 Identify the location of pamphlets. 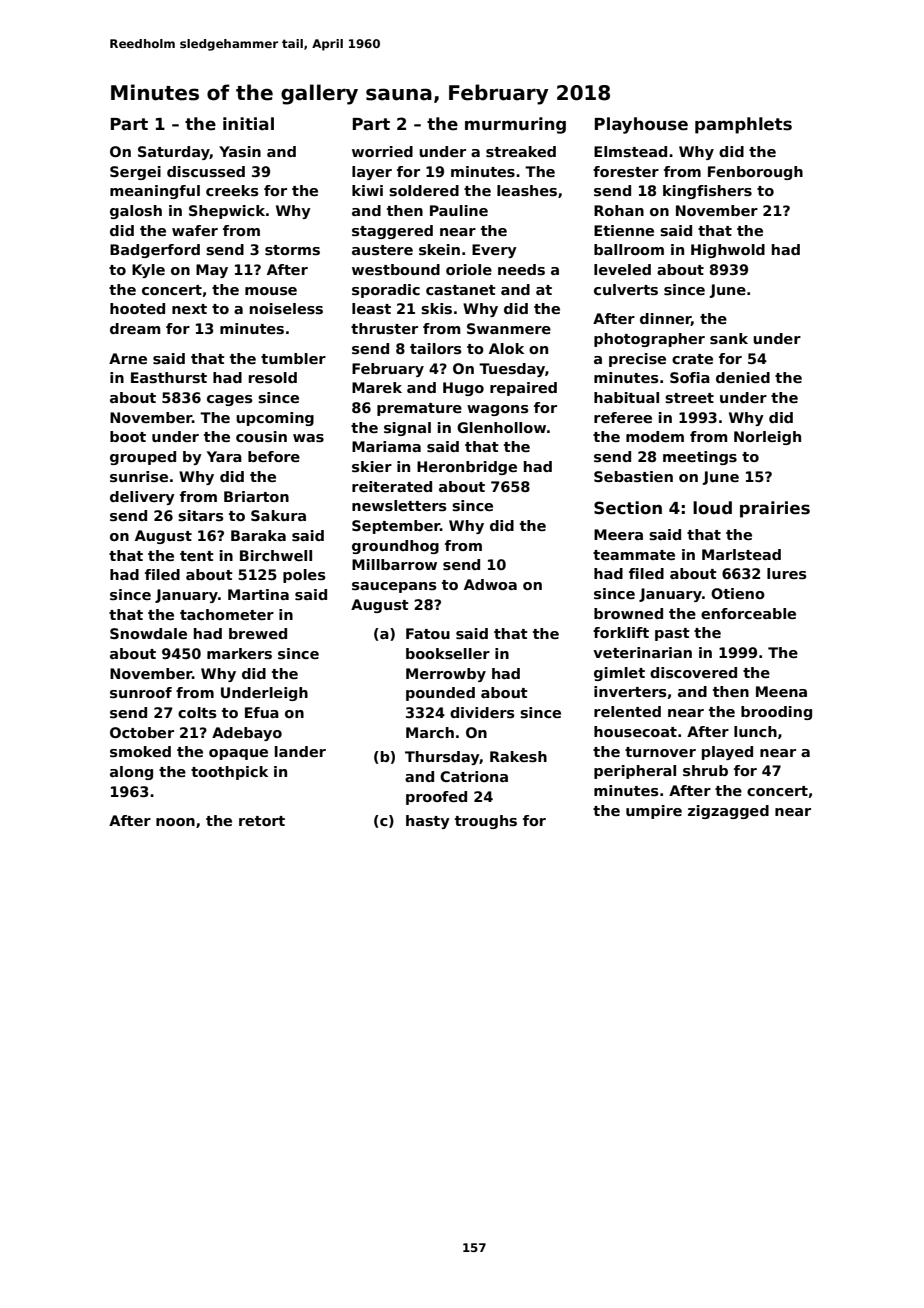
(743, 125).
